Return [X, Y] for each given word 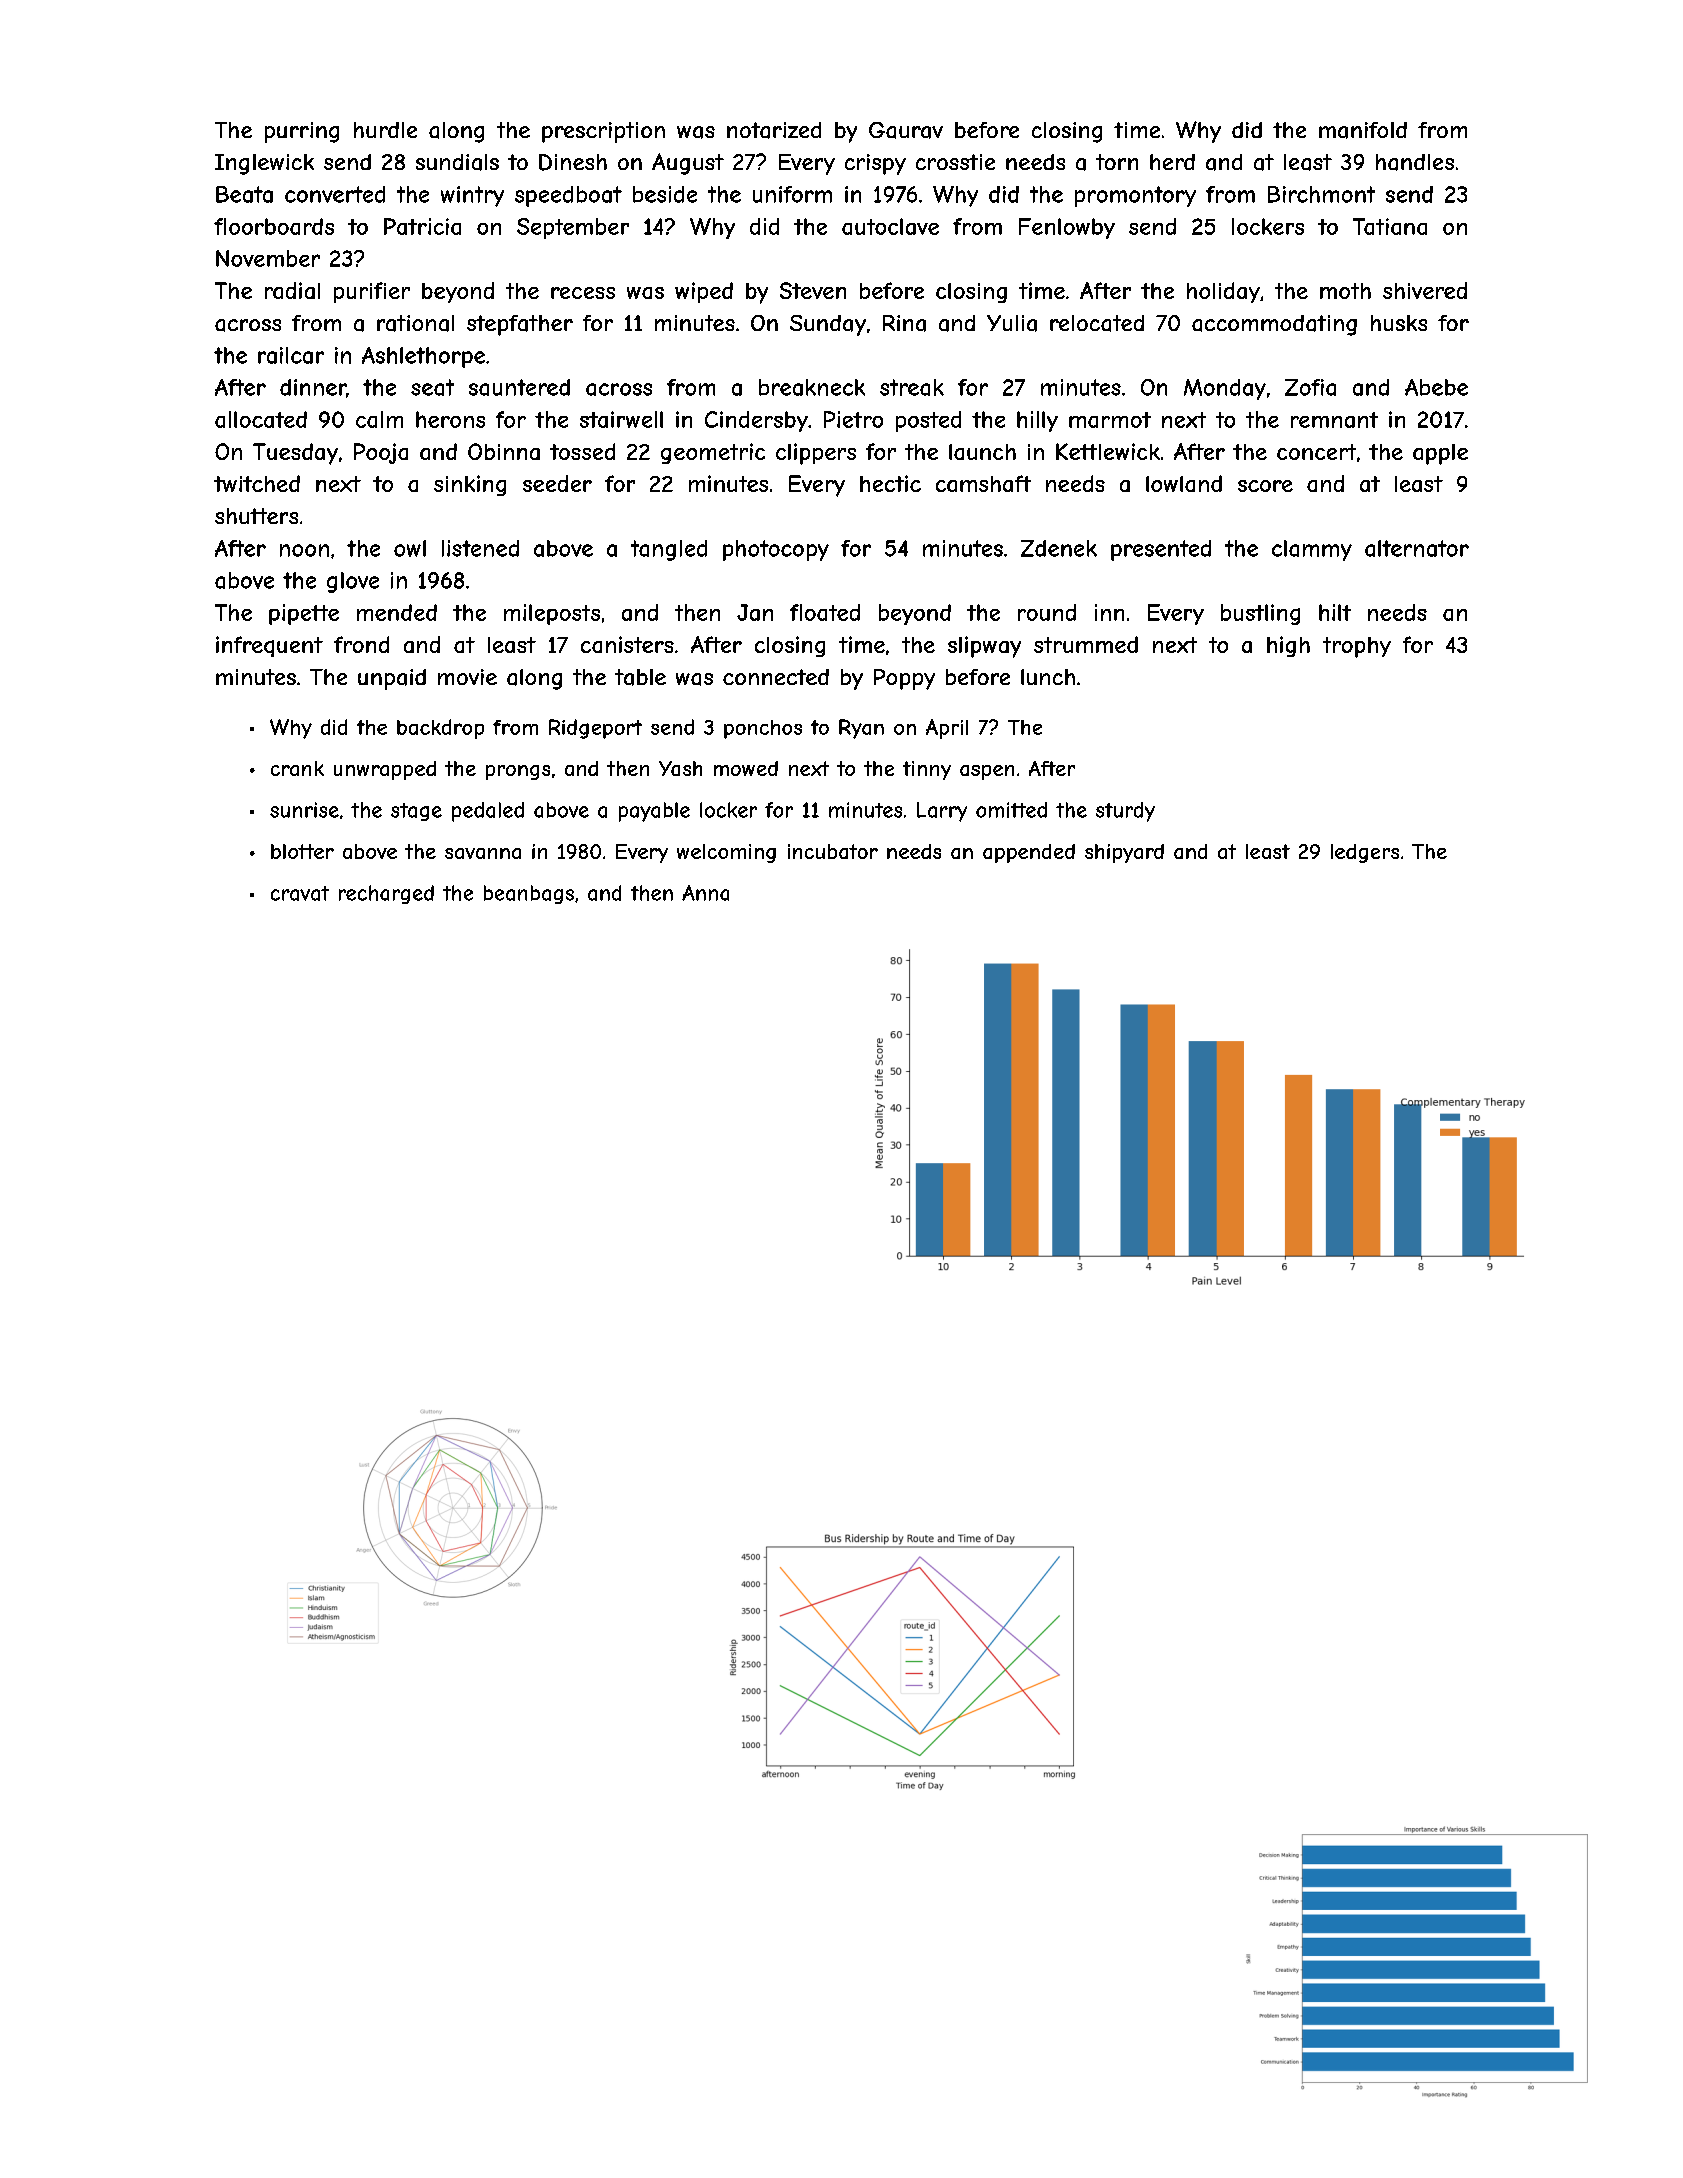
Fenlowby [1067, 228]
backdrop [440, 729]
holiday [1223, 292]
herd [1172, 162]
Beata [244, 194]
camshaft [983, 483]
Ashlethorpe [423, 357]
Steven [813, 290]
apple [1440, 454]
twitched [257, 483]
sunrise [304, 810]
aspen [987, 772]
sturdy [1125, 812]
